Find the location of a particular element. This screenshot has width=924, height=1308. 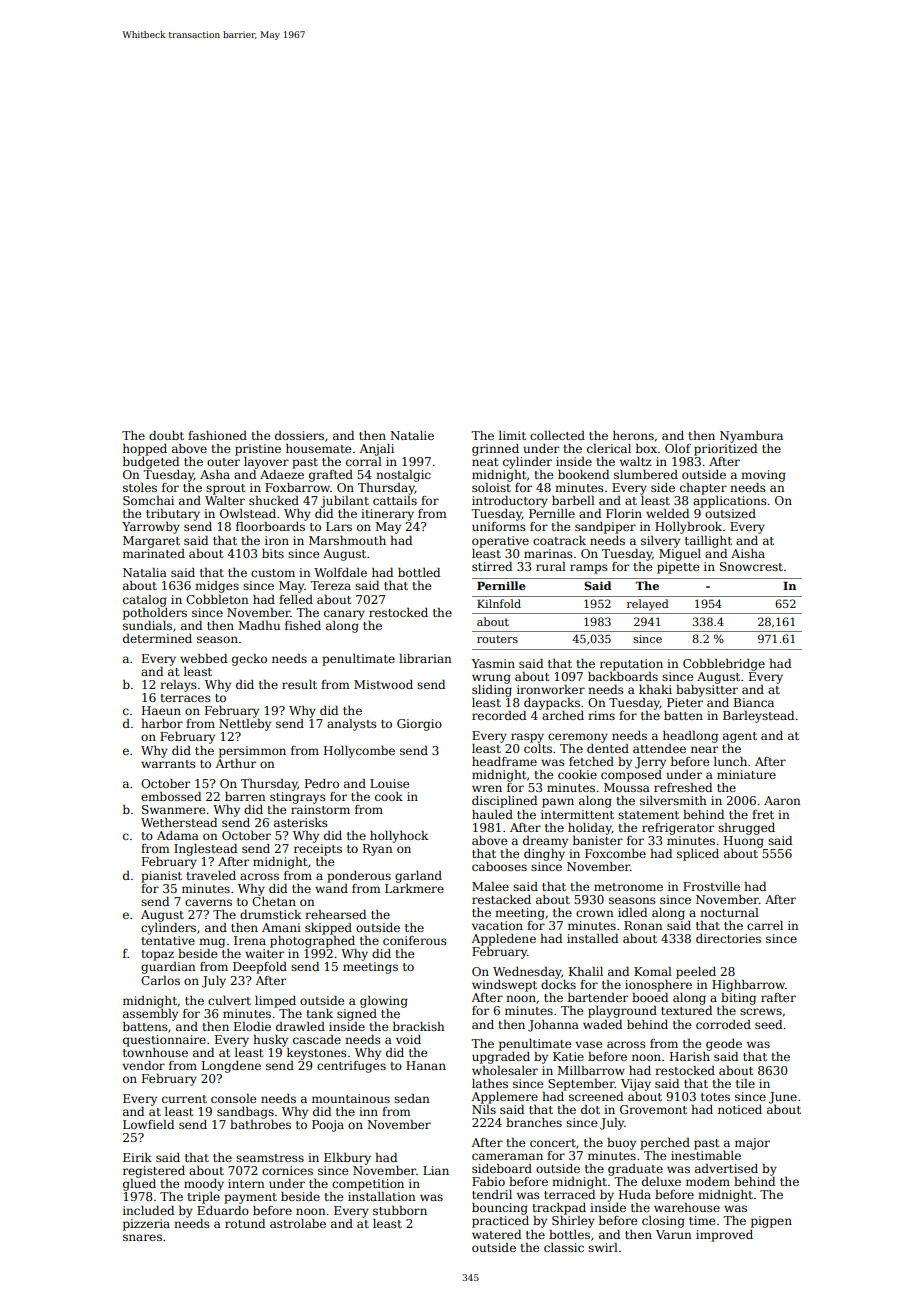

swirl is located at coordinates (603, 1247).
